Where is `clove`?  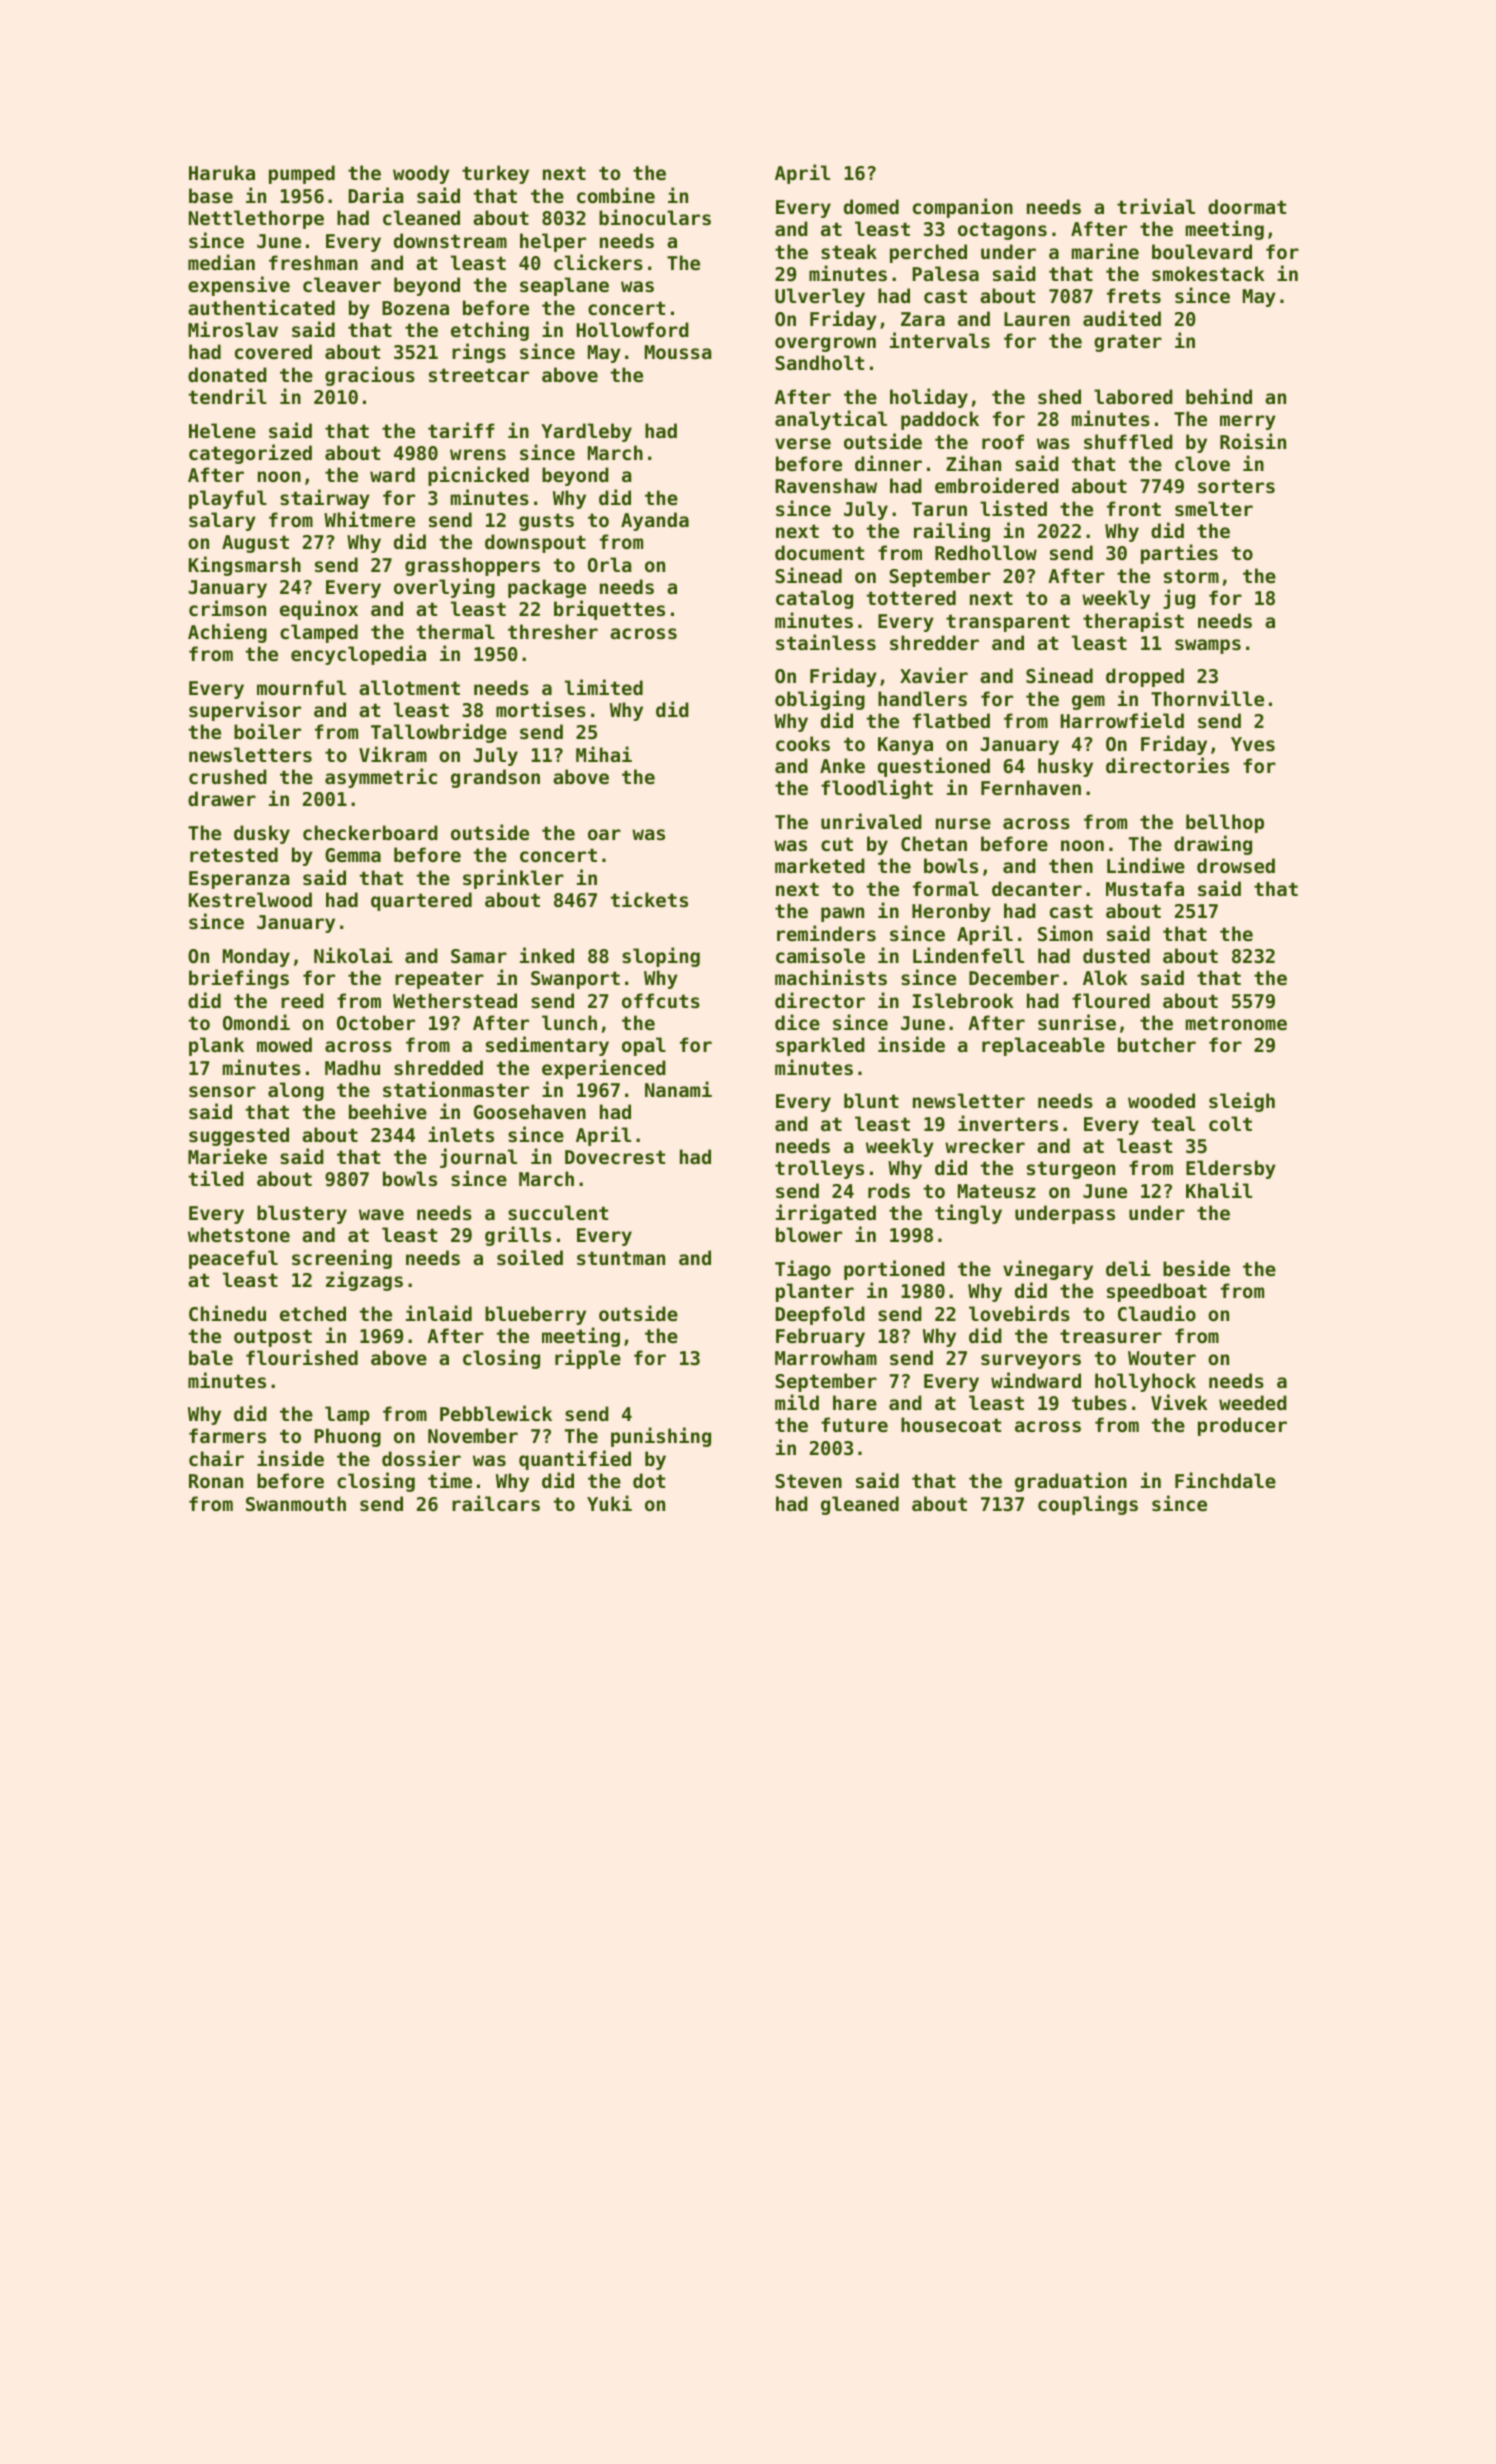
clove is located at coordinates (1202, 463).
